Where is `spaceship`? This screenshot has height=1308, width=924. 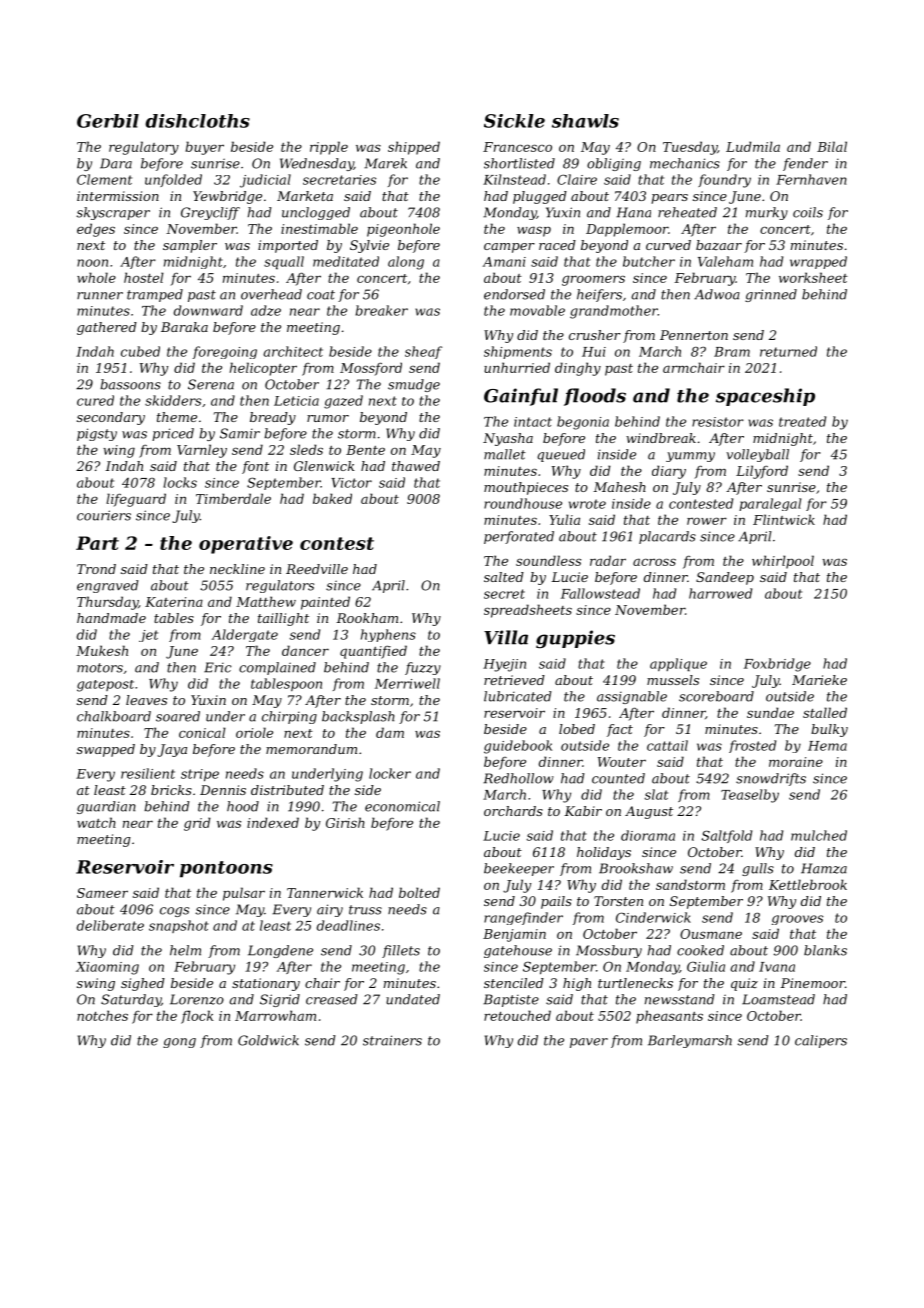
spaceship is located at coordinates (765, 397).
